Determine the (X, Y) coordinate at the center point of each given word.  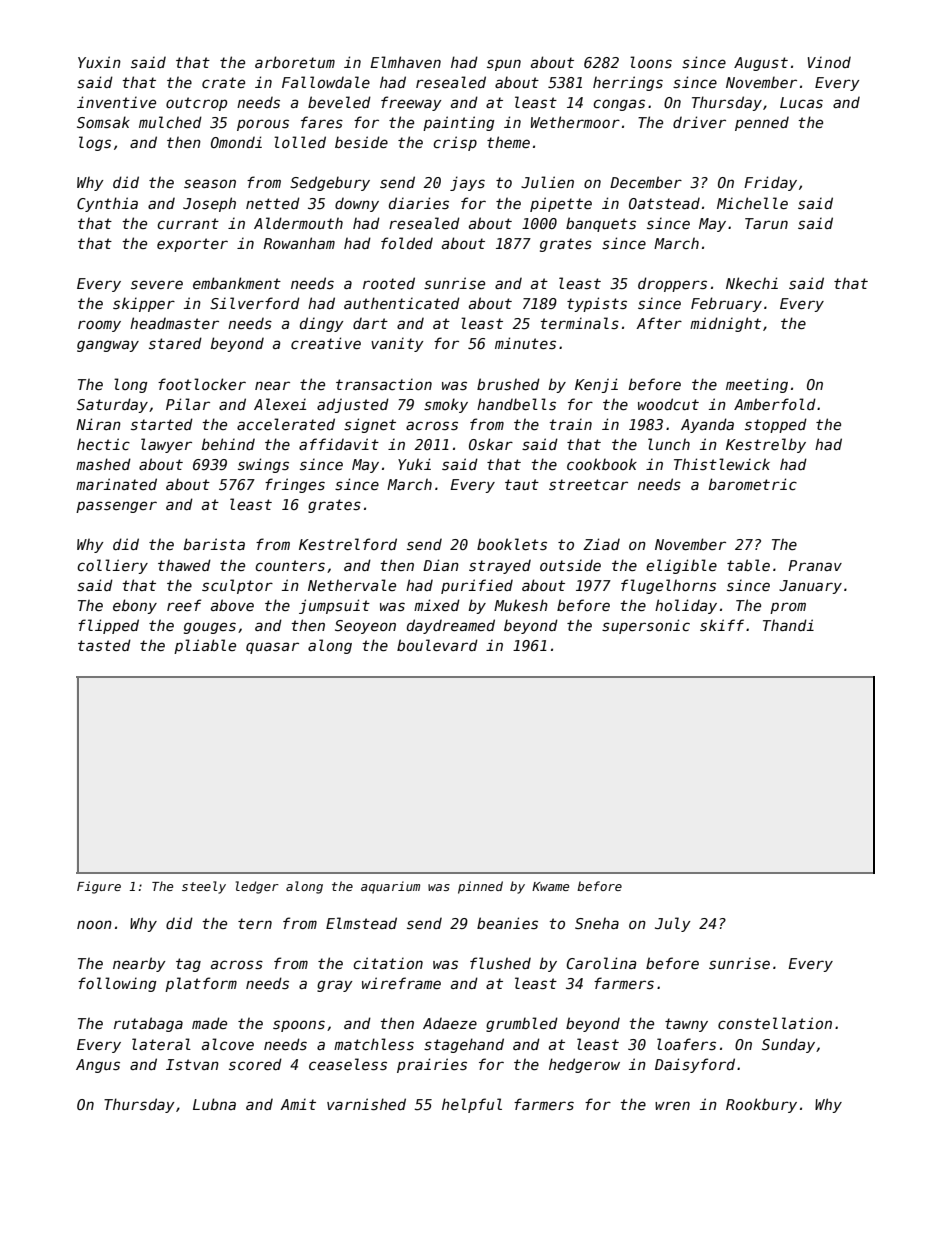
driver (699, 122)
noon (94, 924)
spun (504, 65)
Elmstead (361, 923)
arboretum (295, 62)
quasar (272, 648)
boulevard (437, 645)
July (673, 924)
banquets (601, 224)
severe (157, 284)
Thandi (788, 625)
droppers (672, 284)
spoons (299, 1026)
